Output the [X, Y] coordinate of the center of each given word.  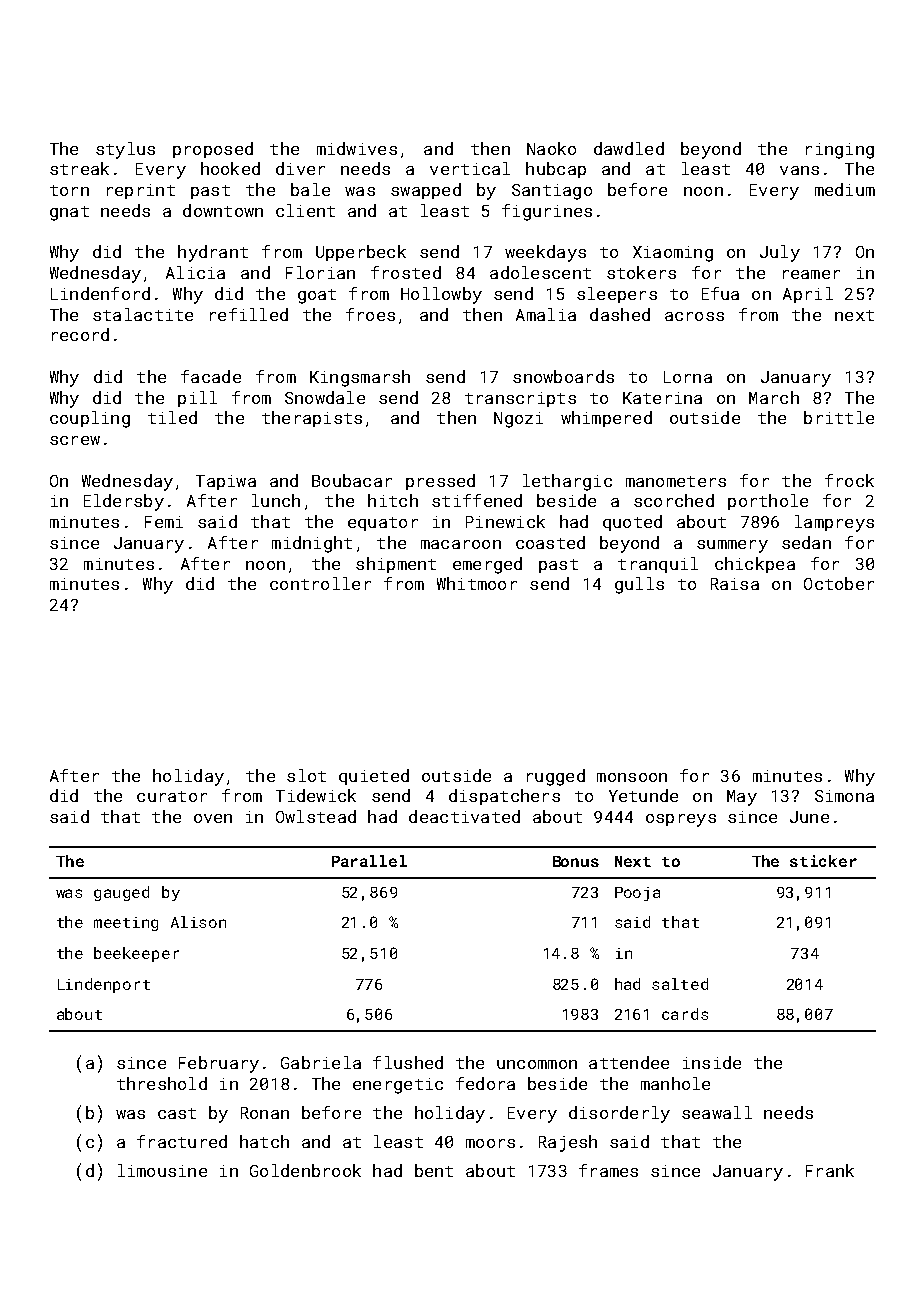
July [780, 253]
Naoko [551, 148]
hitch [393, 500]
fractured [182, 1141]
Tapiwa [226, 482]
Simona [844, 796]
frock [849, 480]
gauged [121, 893]
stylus [125, 150]
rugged [556, 777]
